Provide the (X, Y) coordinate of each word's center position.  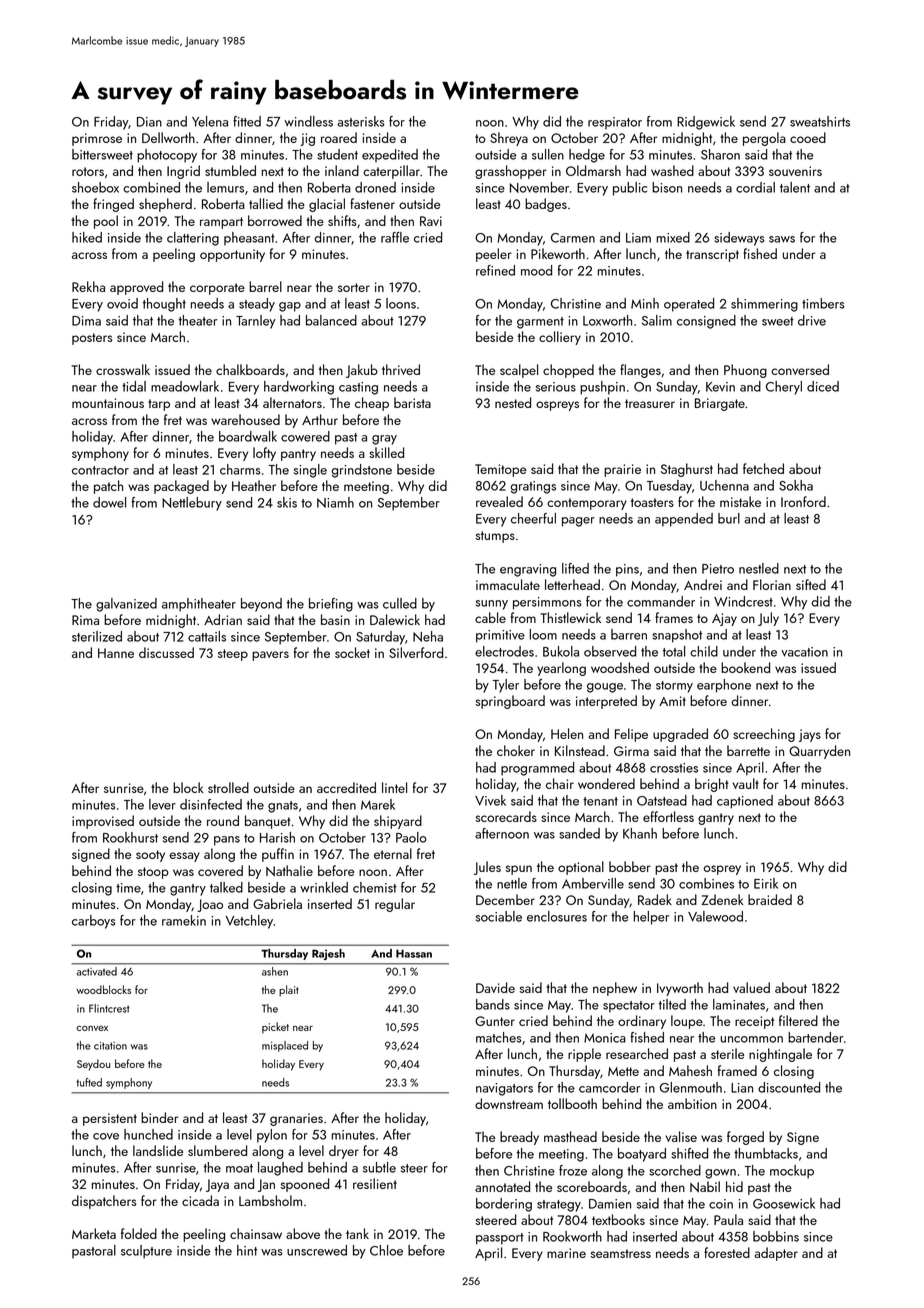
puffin (278, 855)
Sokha (796, 485)
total (673, 651)
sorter (354, 287)
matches (499, 1037)
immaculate (508, 584)
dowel (109, 502)
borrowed (275, 220)
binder (159, 1117)
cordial (755, 187)
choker (516, 750)
